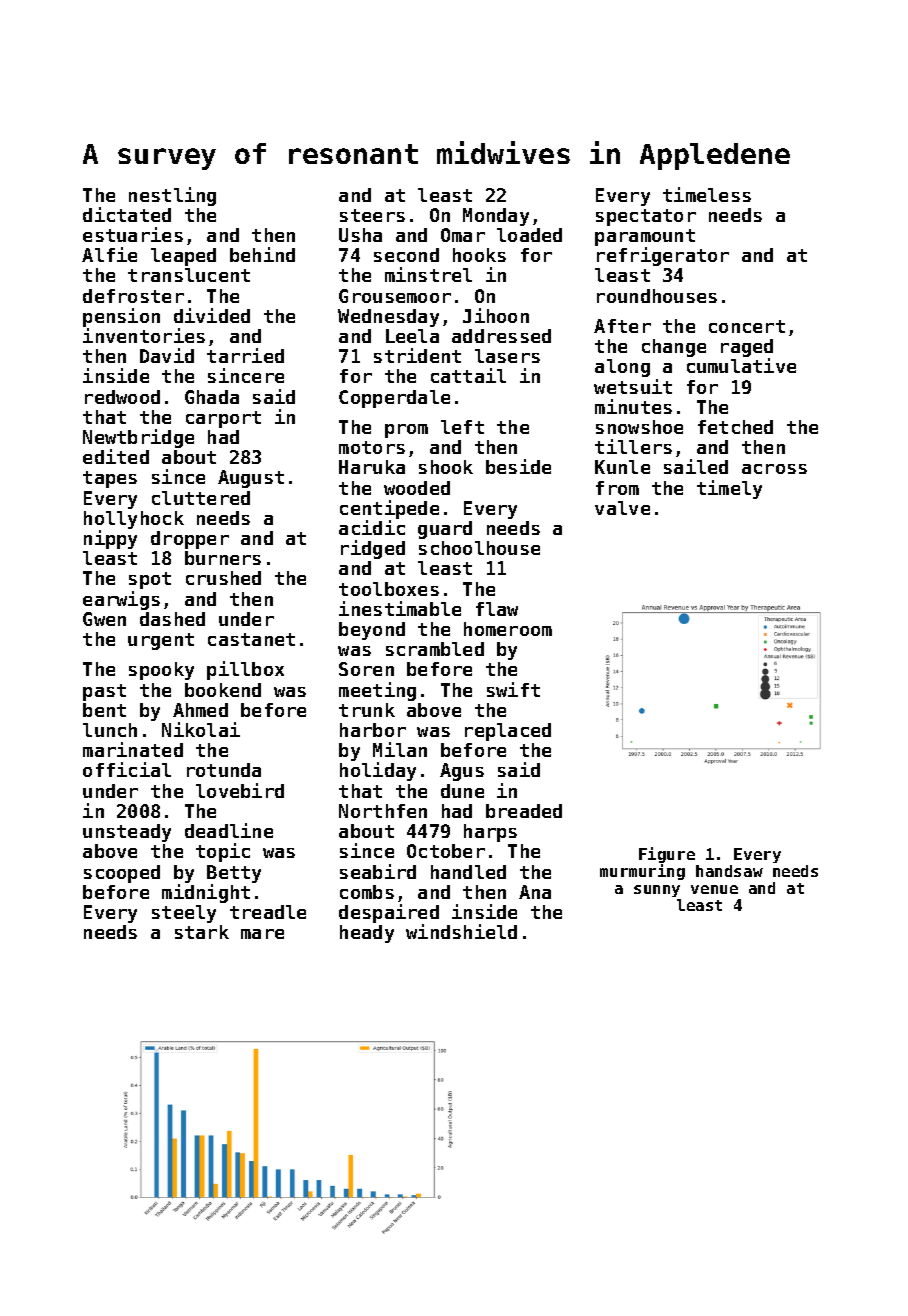 The height and width of the screenshot is (1316, 908). I want to click on addressed, so click(501, 336).
